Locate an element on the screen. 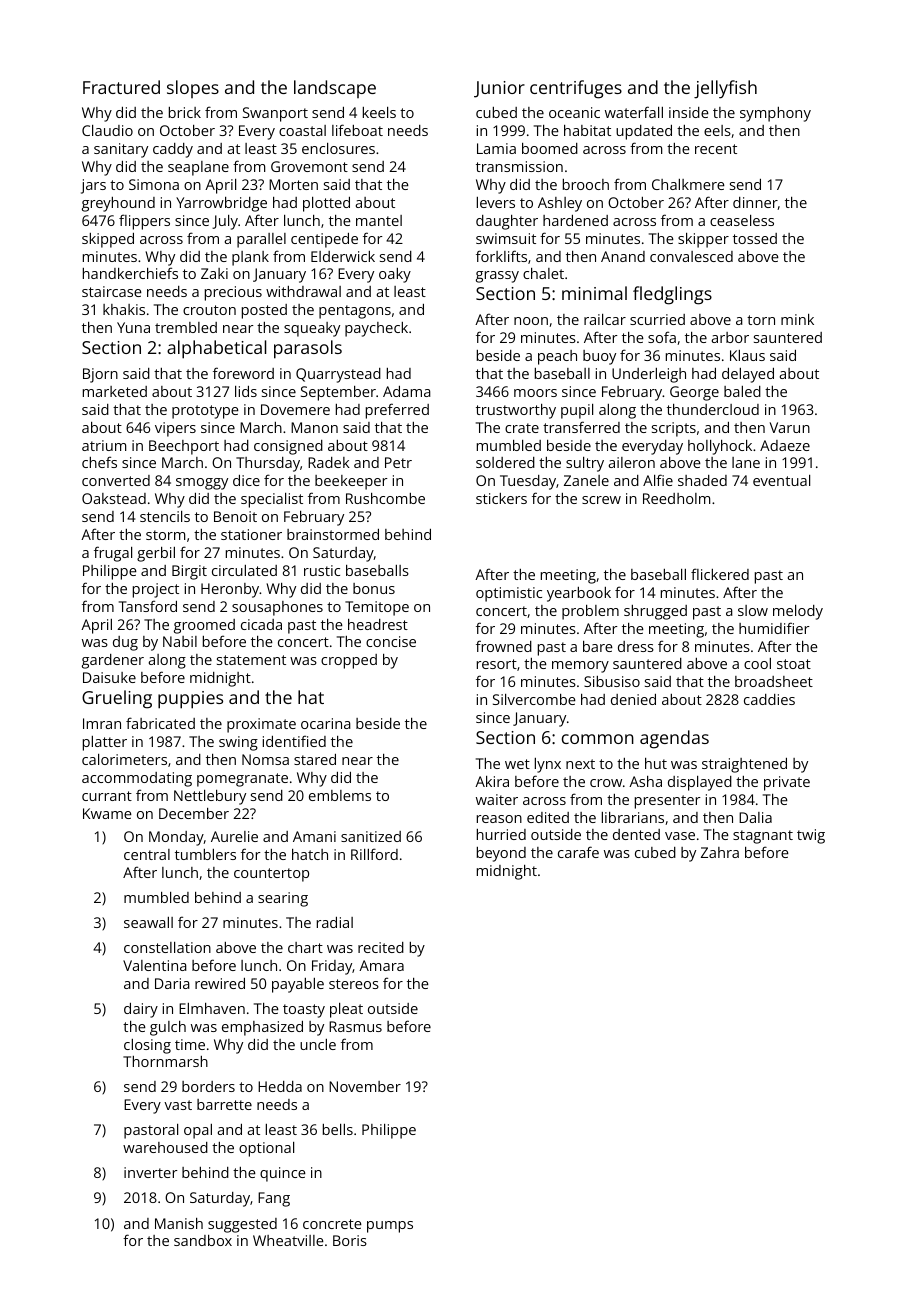 The width and height of the screenshot is (908, 1316). pumps is located at coordinates (390, 1227).
